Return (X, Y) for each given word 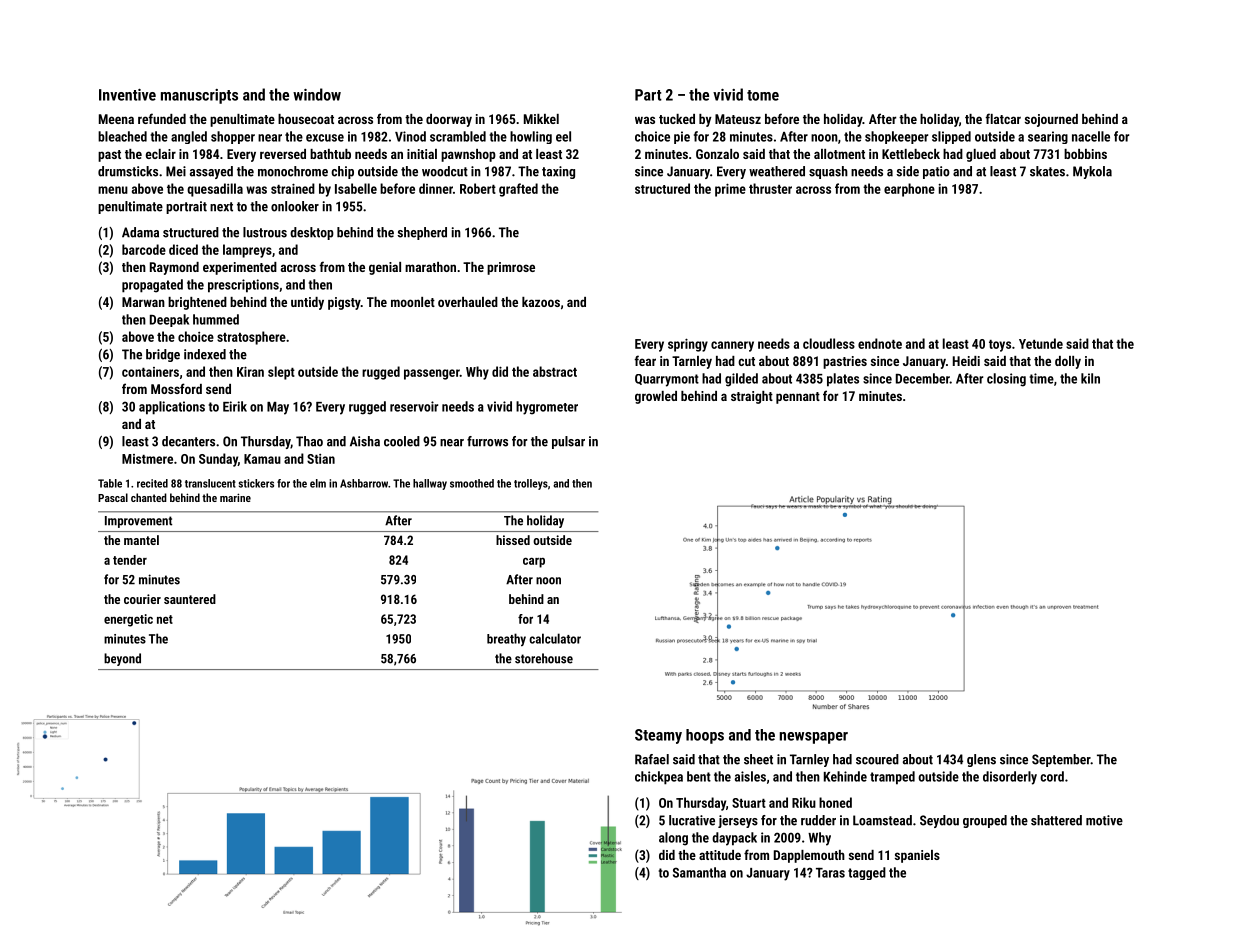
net (165, 619)
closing (1006, 380)
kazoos (541, 302)
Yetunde (1041, 343)
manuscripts (199, 96)
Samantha (699, 872)
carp (534, 562)
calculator (555, 638)
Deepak (169, 320)
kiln (1090, 378)
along (673, 839)
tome (763, 95)
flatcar (1003, 118)
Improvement (138, 522)
